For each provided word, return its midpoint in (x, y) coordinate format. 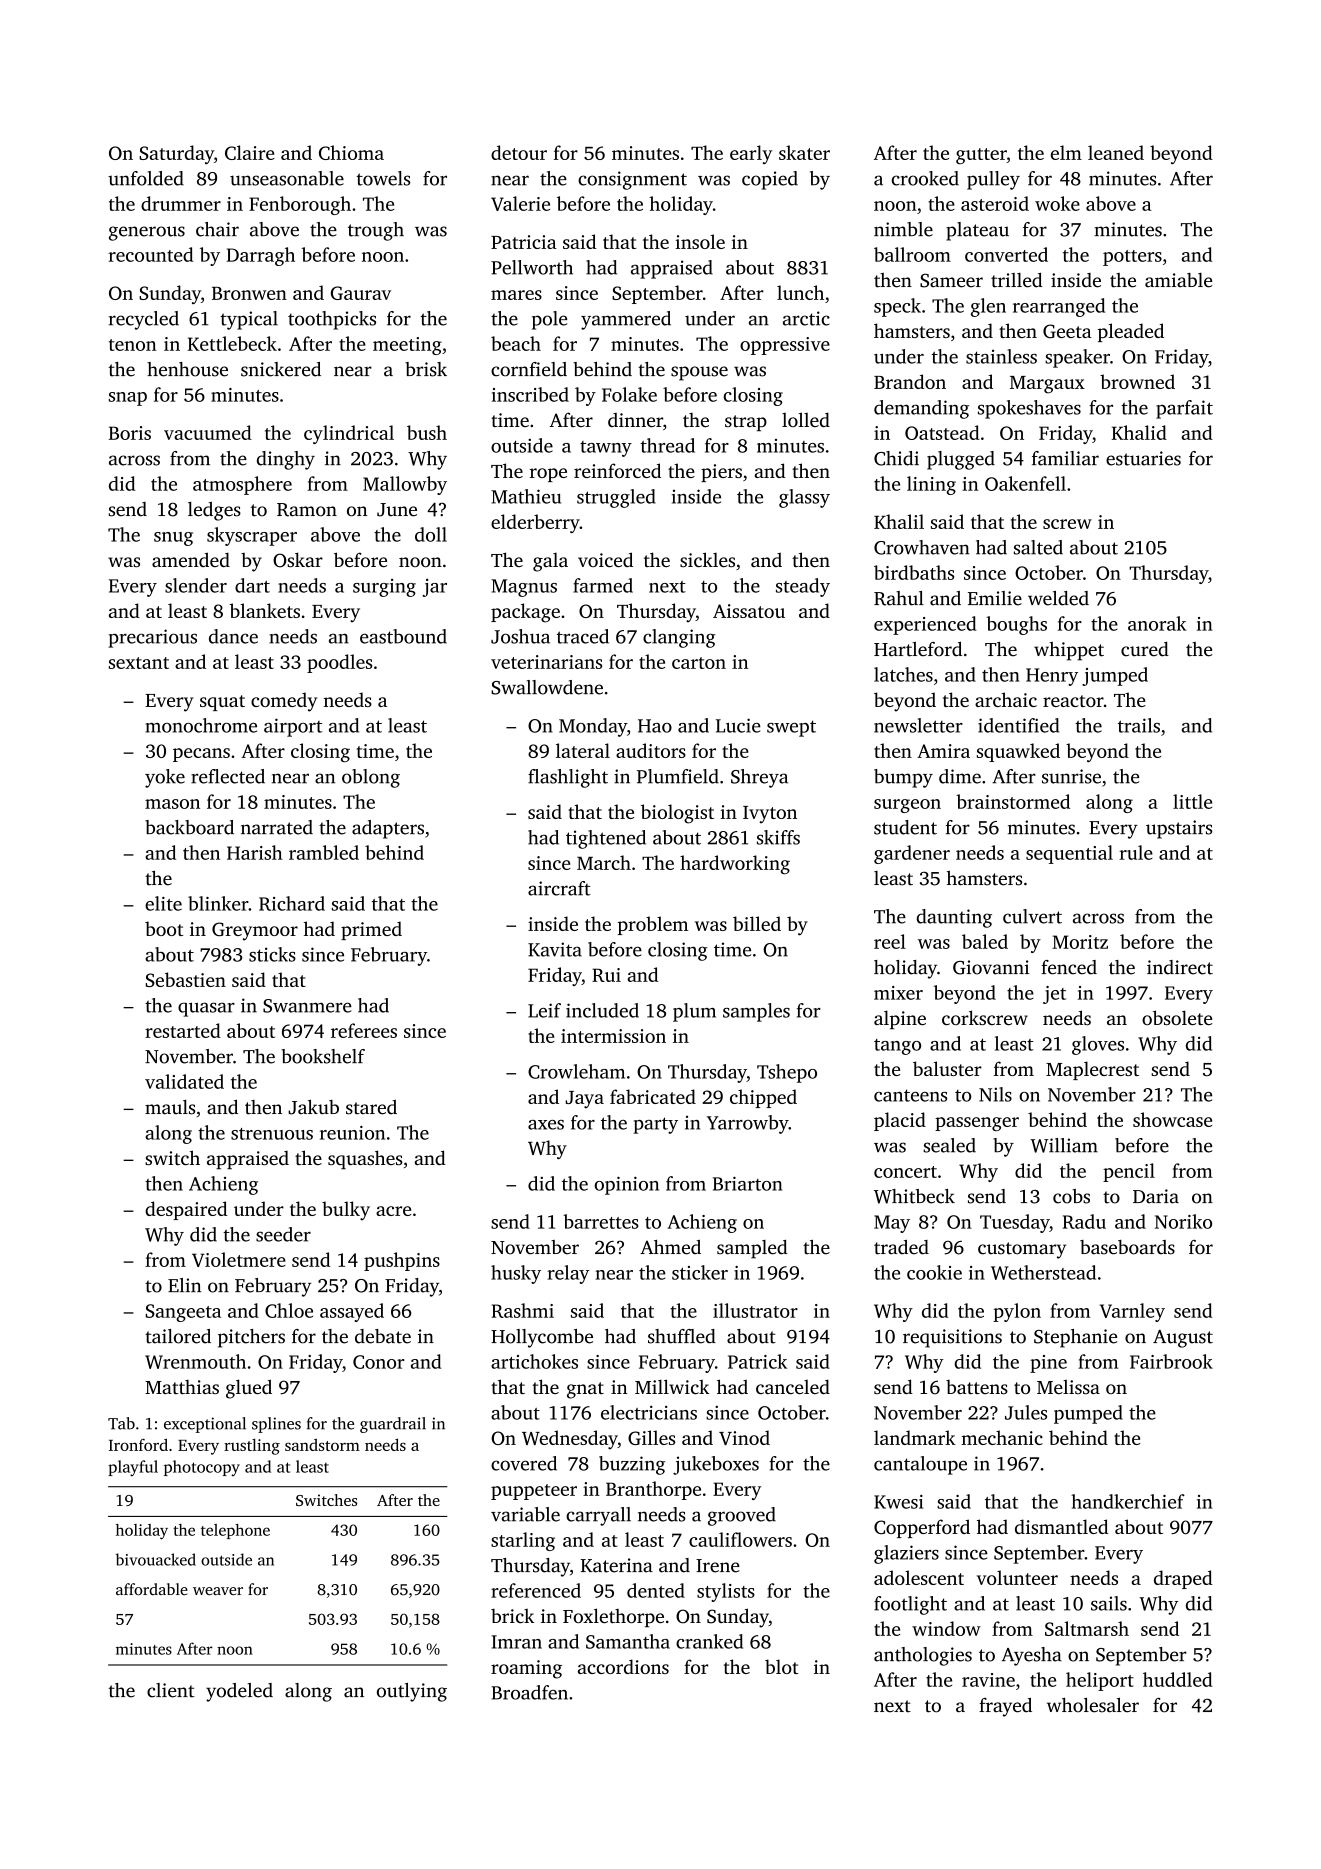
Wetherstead (1043, 1272)
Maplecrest (1092, 1070)
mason (172, 804)
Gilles (651, 1437)
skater (804, 152)
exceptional (205, 1425)
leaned (1116, 152)
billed (757, 923)
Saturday (176, 154)
